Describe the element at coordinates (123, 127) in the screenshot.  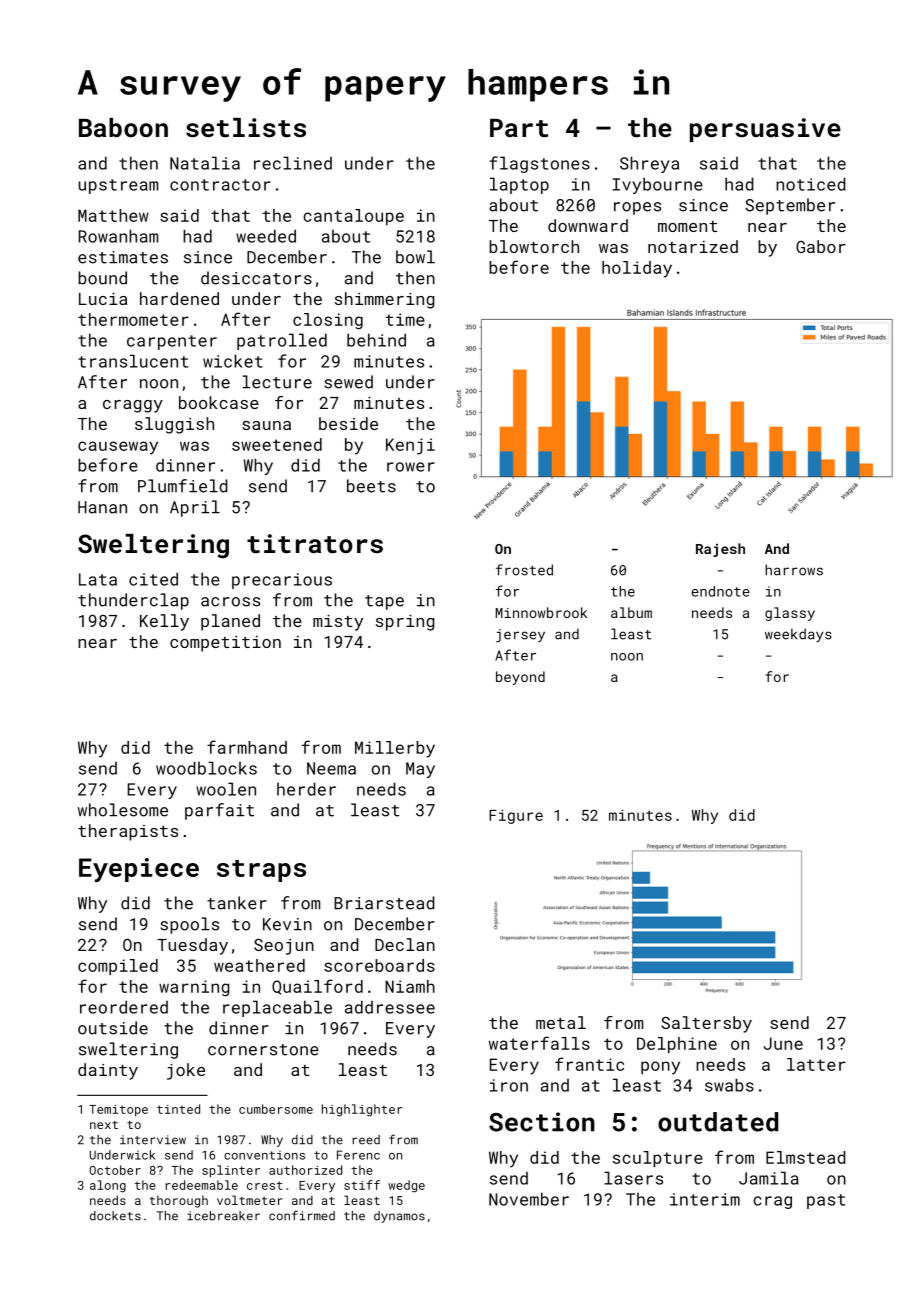
I see `Baboon` at that location.
